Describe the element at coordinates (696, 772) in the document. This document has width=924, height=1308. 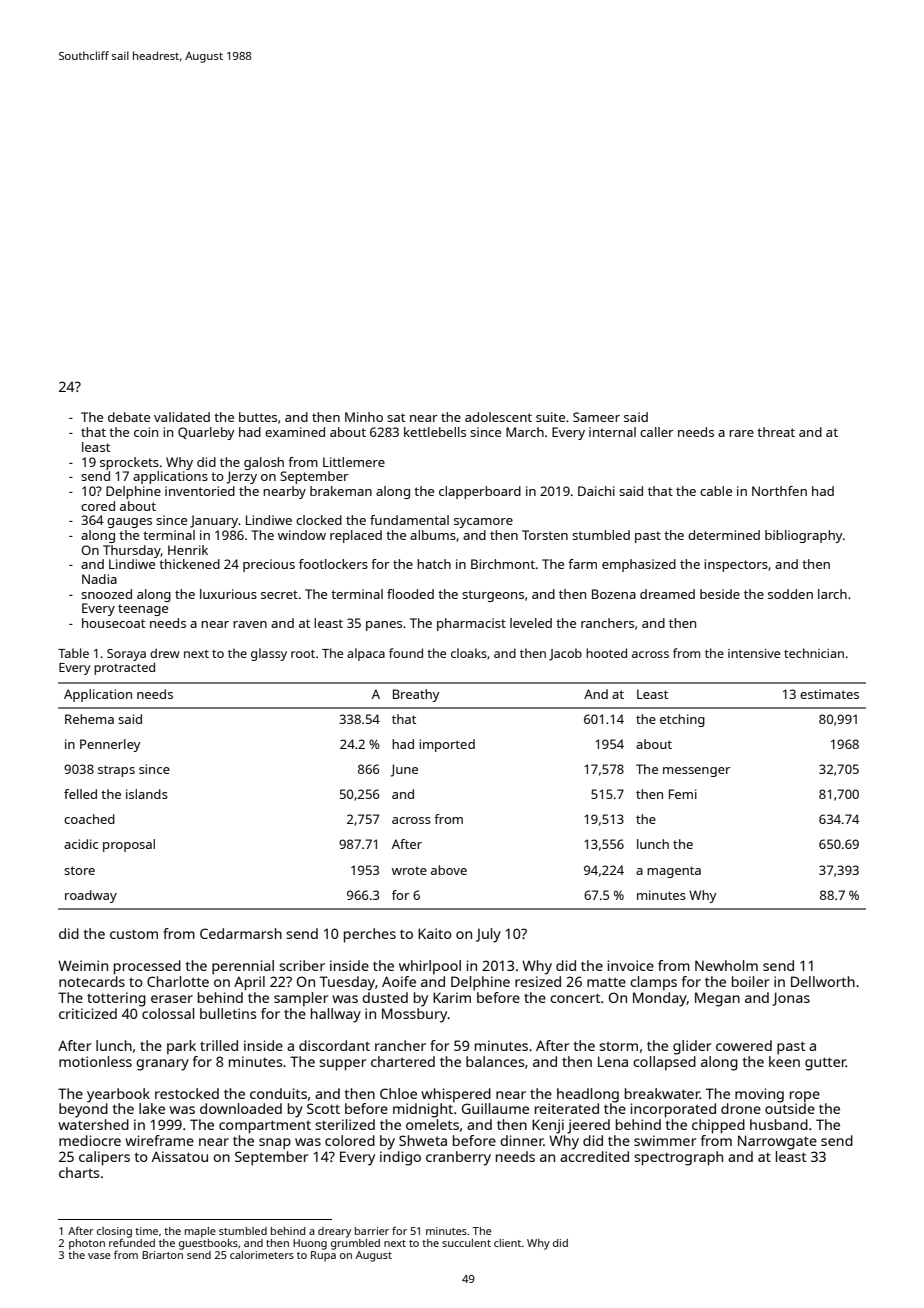
I see `messenger` at that location.
